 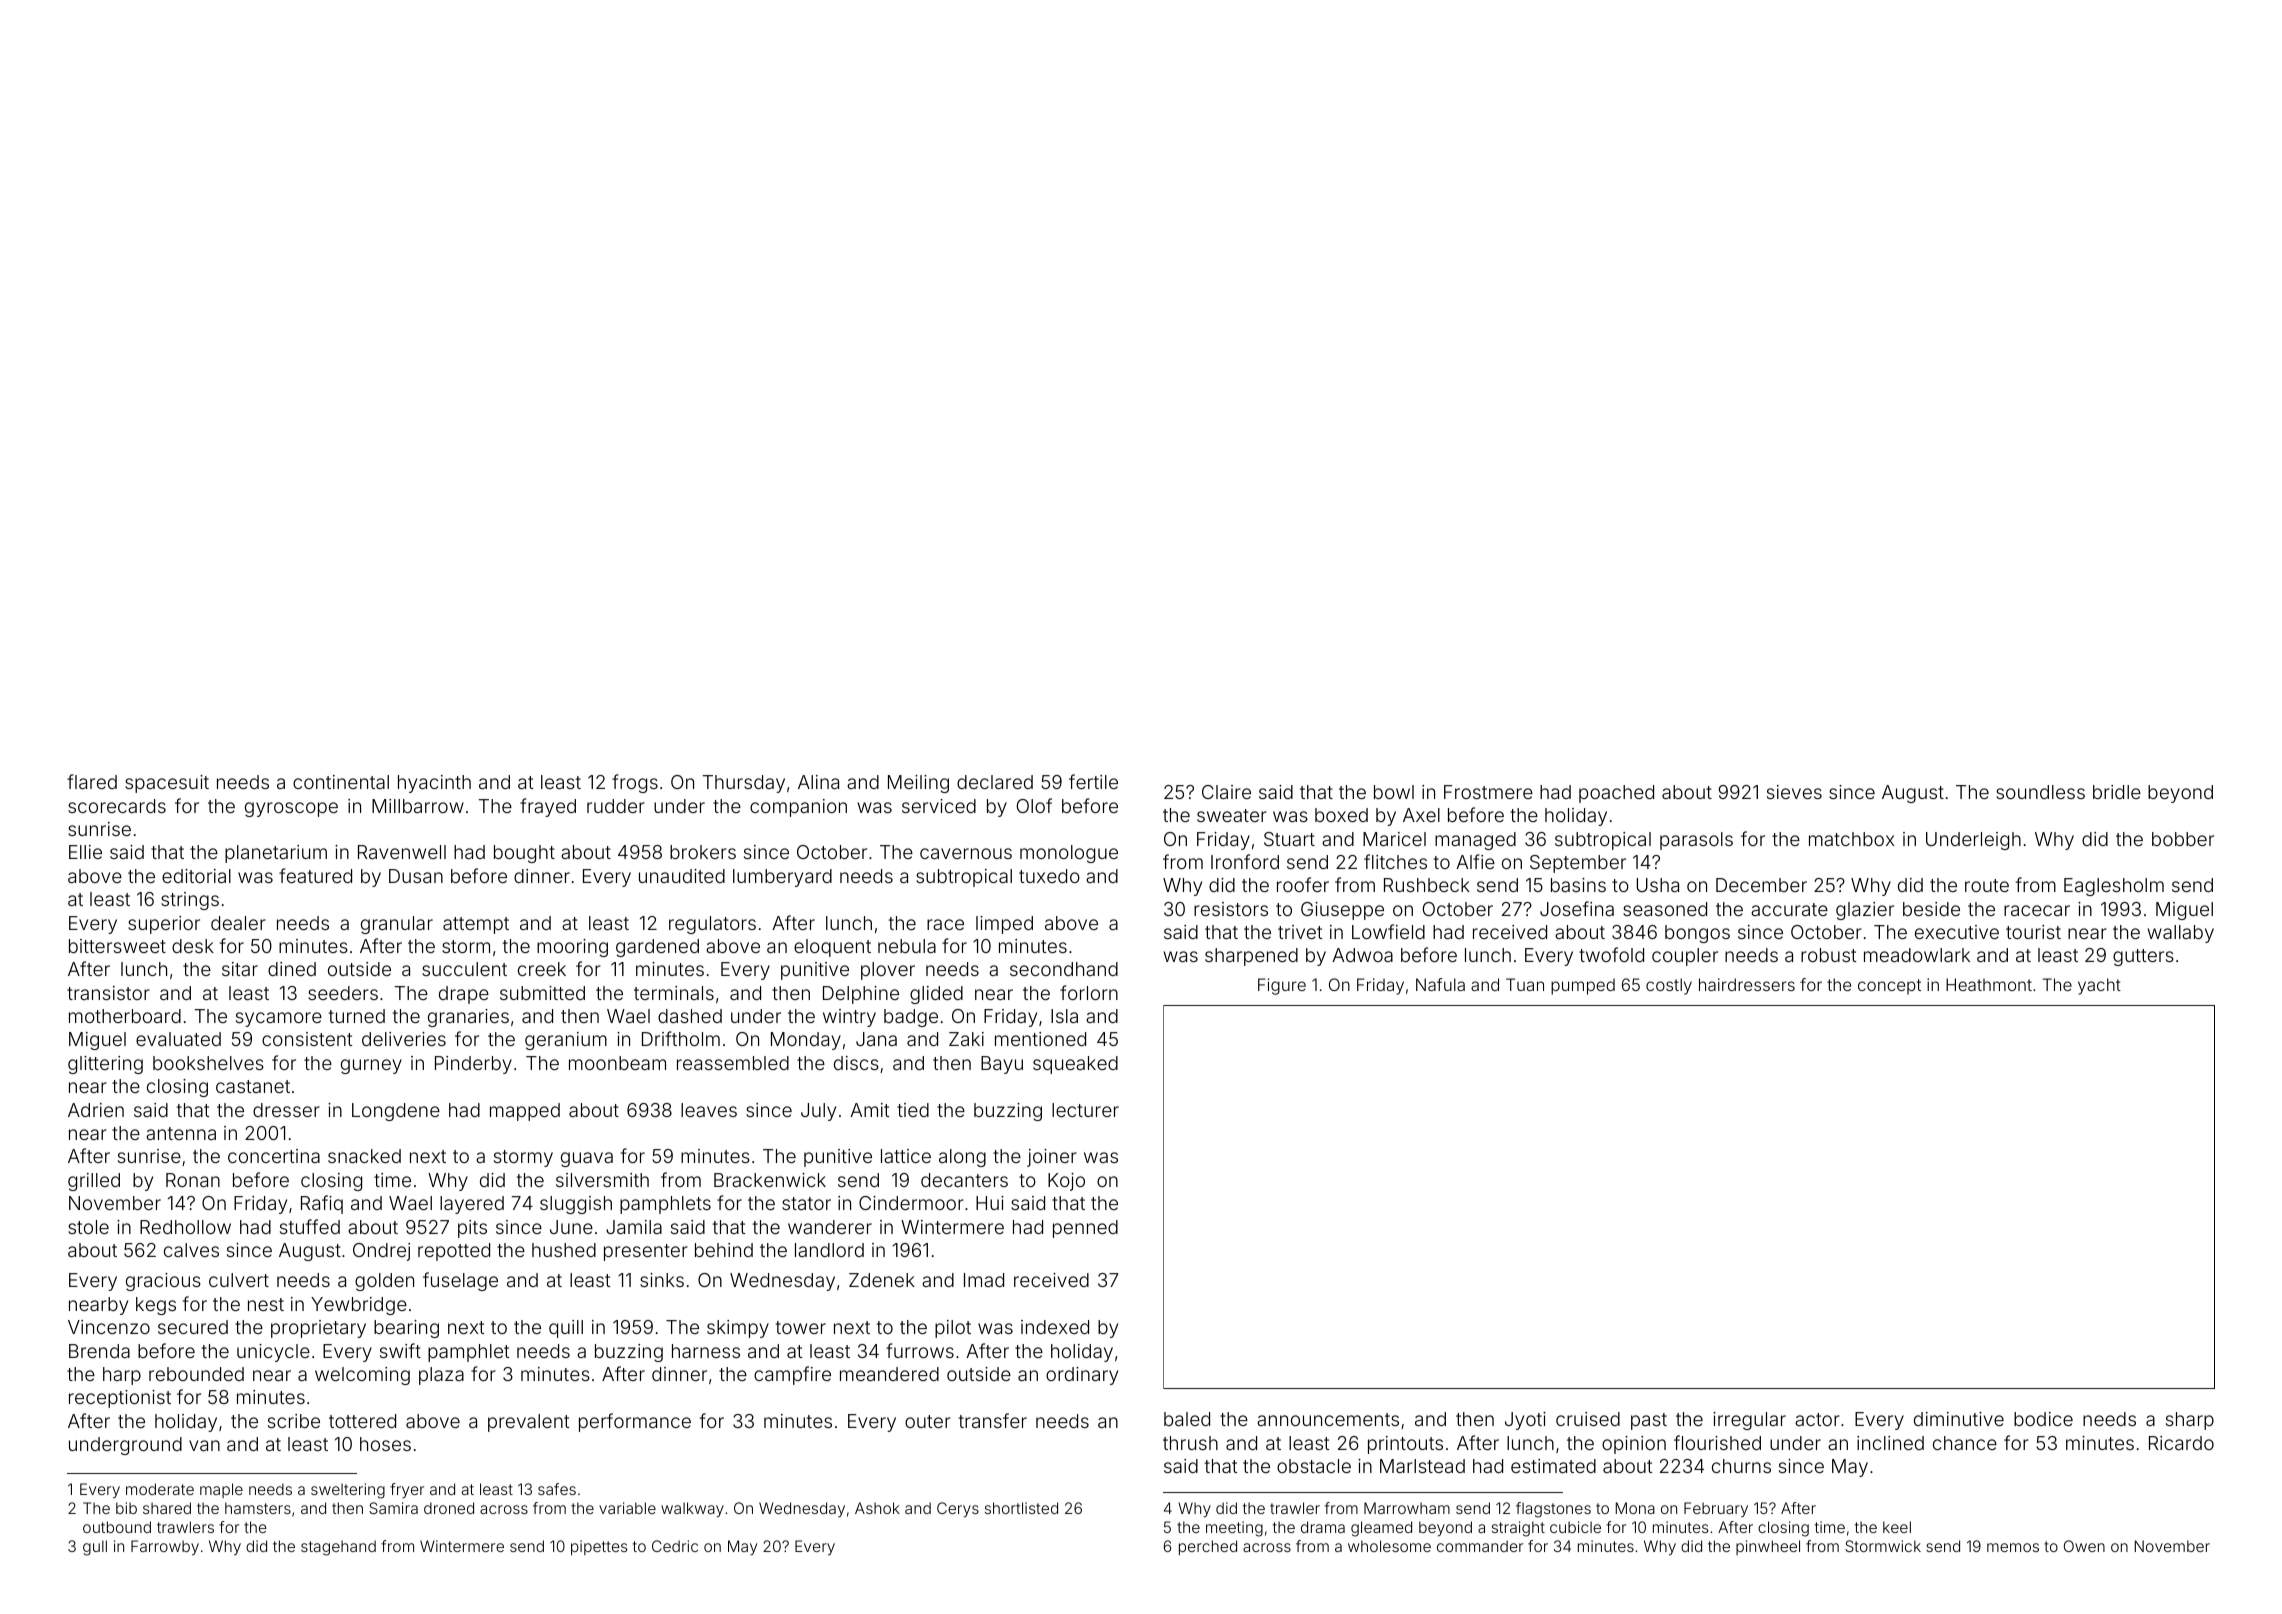 What do you see at coordinates (1282, 986) in the document?
I see `Figure` at bounding box center [1282, 986].
